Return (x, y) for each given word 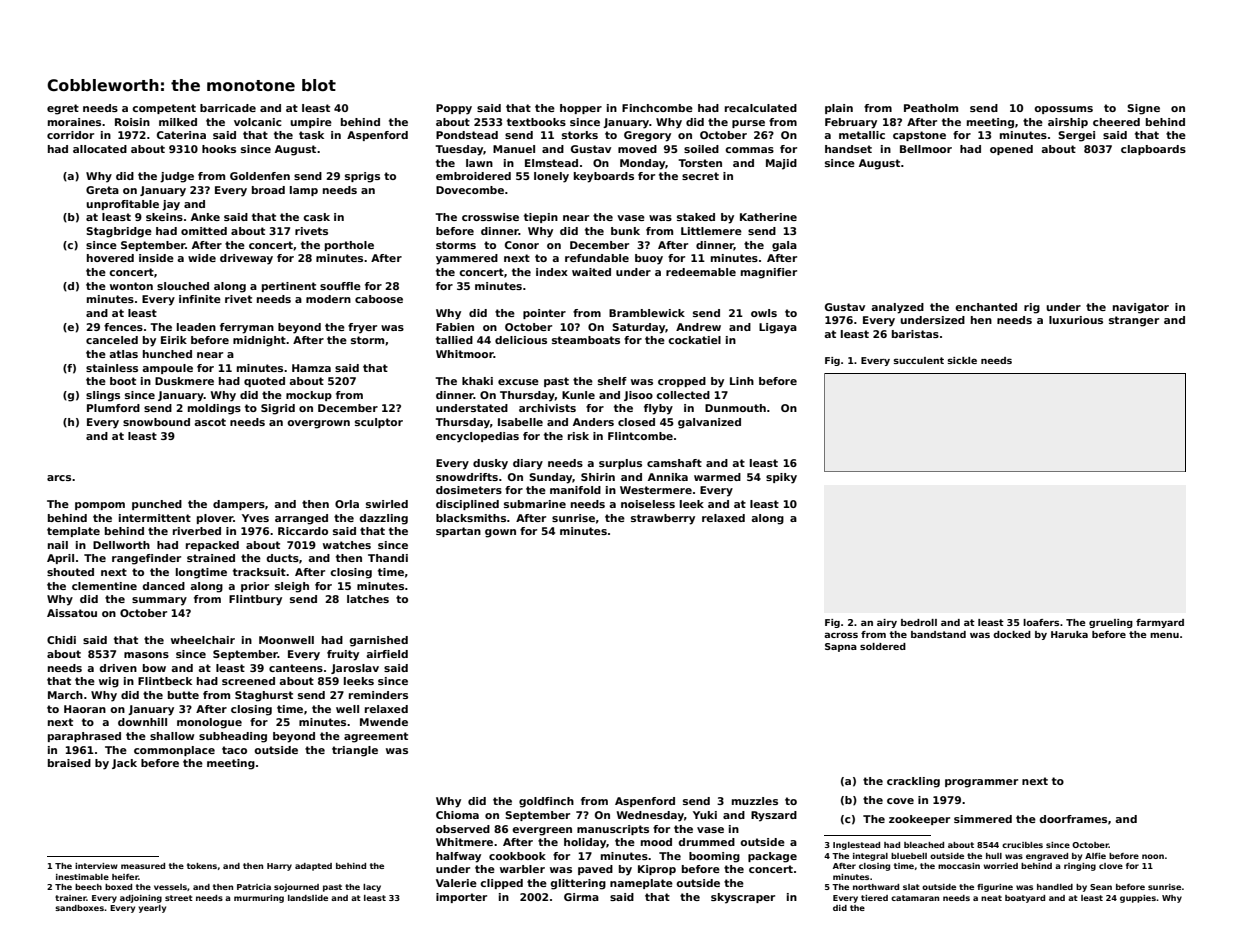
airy (887, 623)
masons (146, 655)
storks (580, 135)
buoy (649, 259)
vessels (170, 887)
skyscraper (743, 898)
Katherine (768, 217)
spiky (781, 478)
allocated (100, 149)
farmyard (1160, 623)
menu (1164, 635)
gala (784, 246)
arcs (59, 478)
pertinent (289, 287)
